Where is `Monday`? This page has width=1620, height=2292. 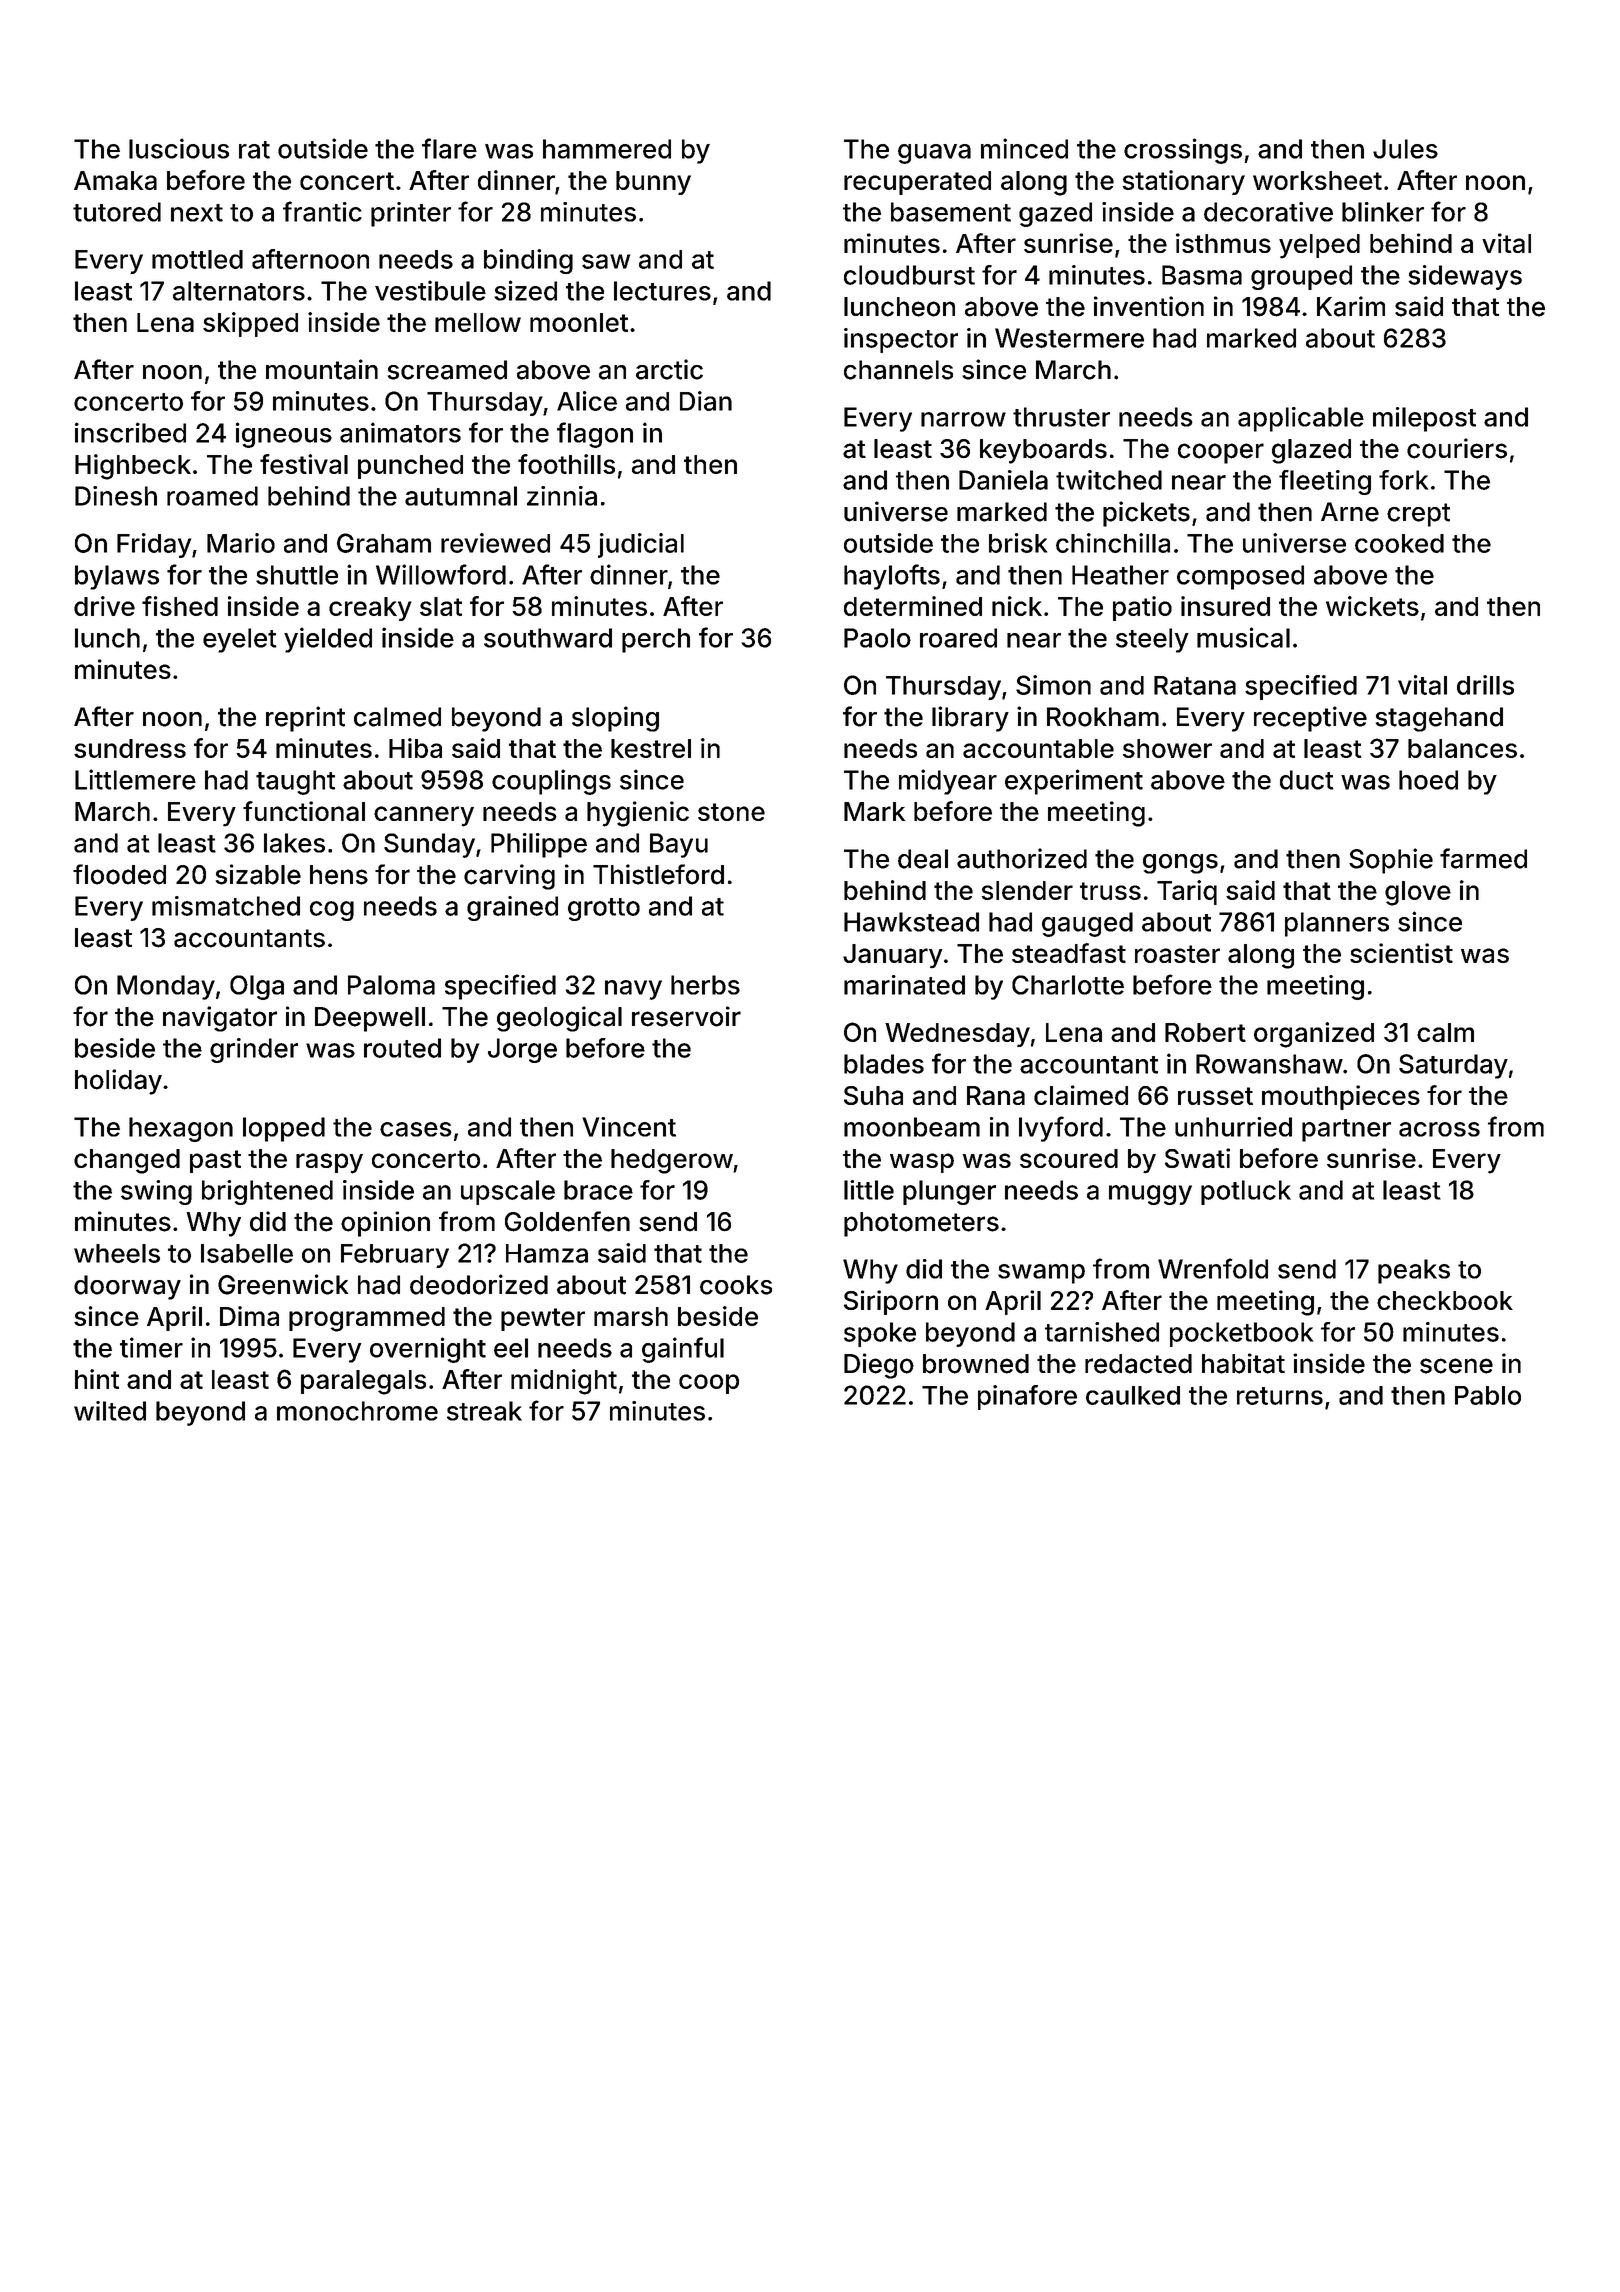
Monday is located at coordinates (166, 987).
